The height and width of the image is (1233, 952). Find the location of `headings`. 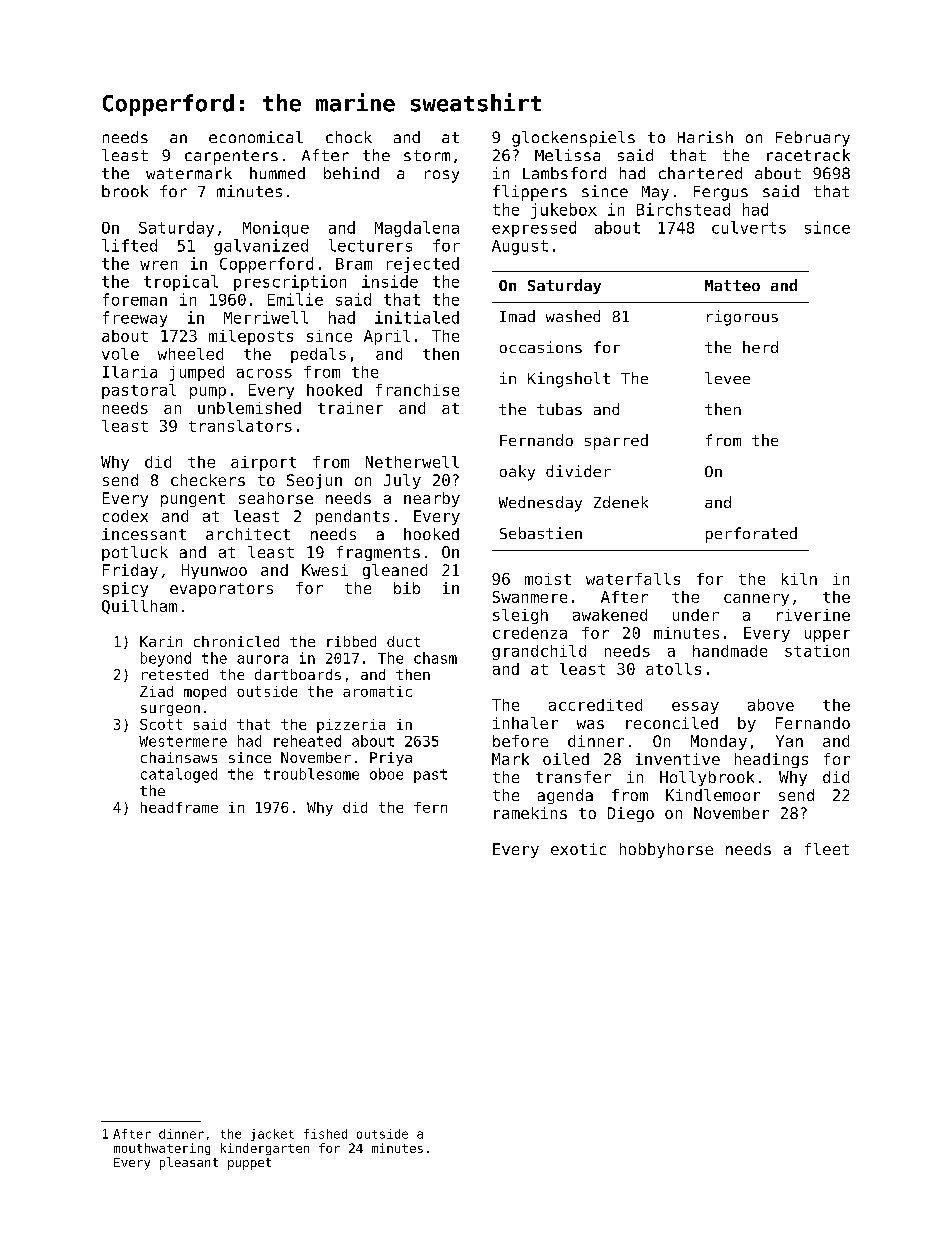

headings is located at coordinates (771, 760).
